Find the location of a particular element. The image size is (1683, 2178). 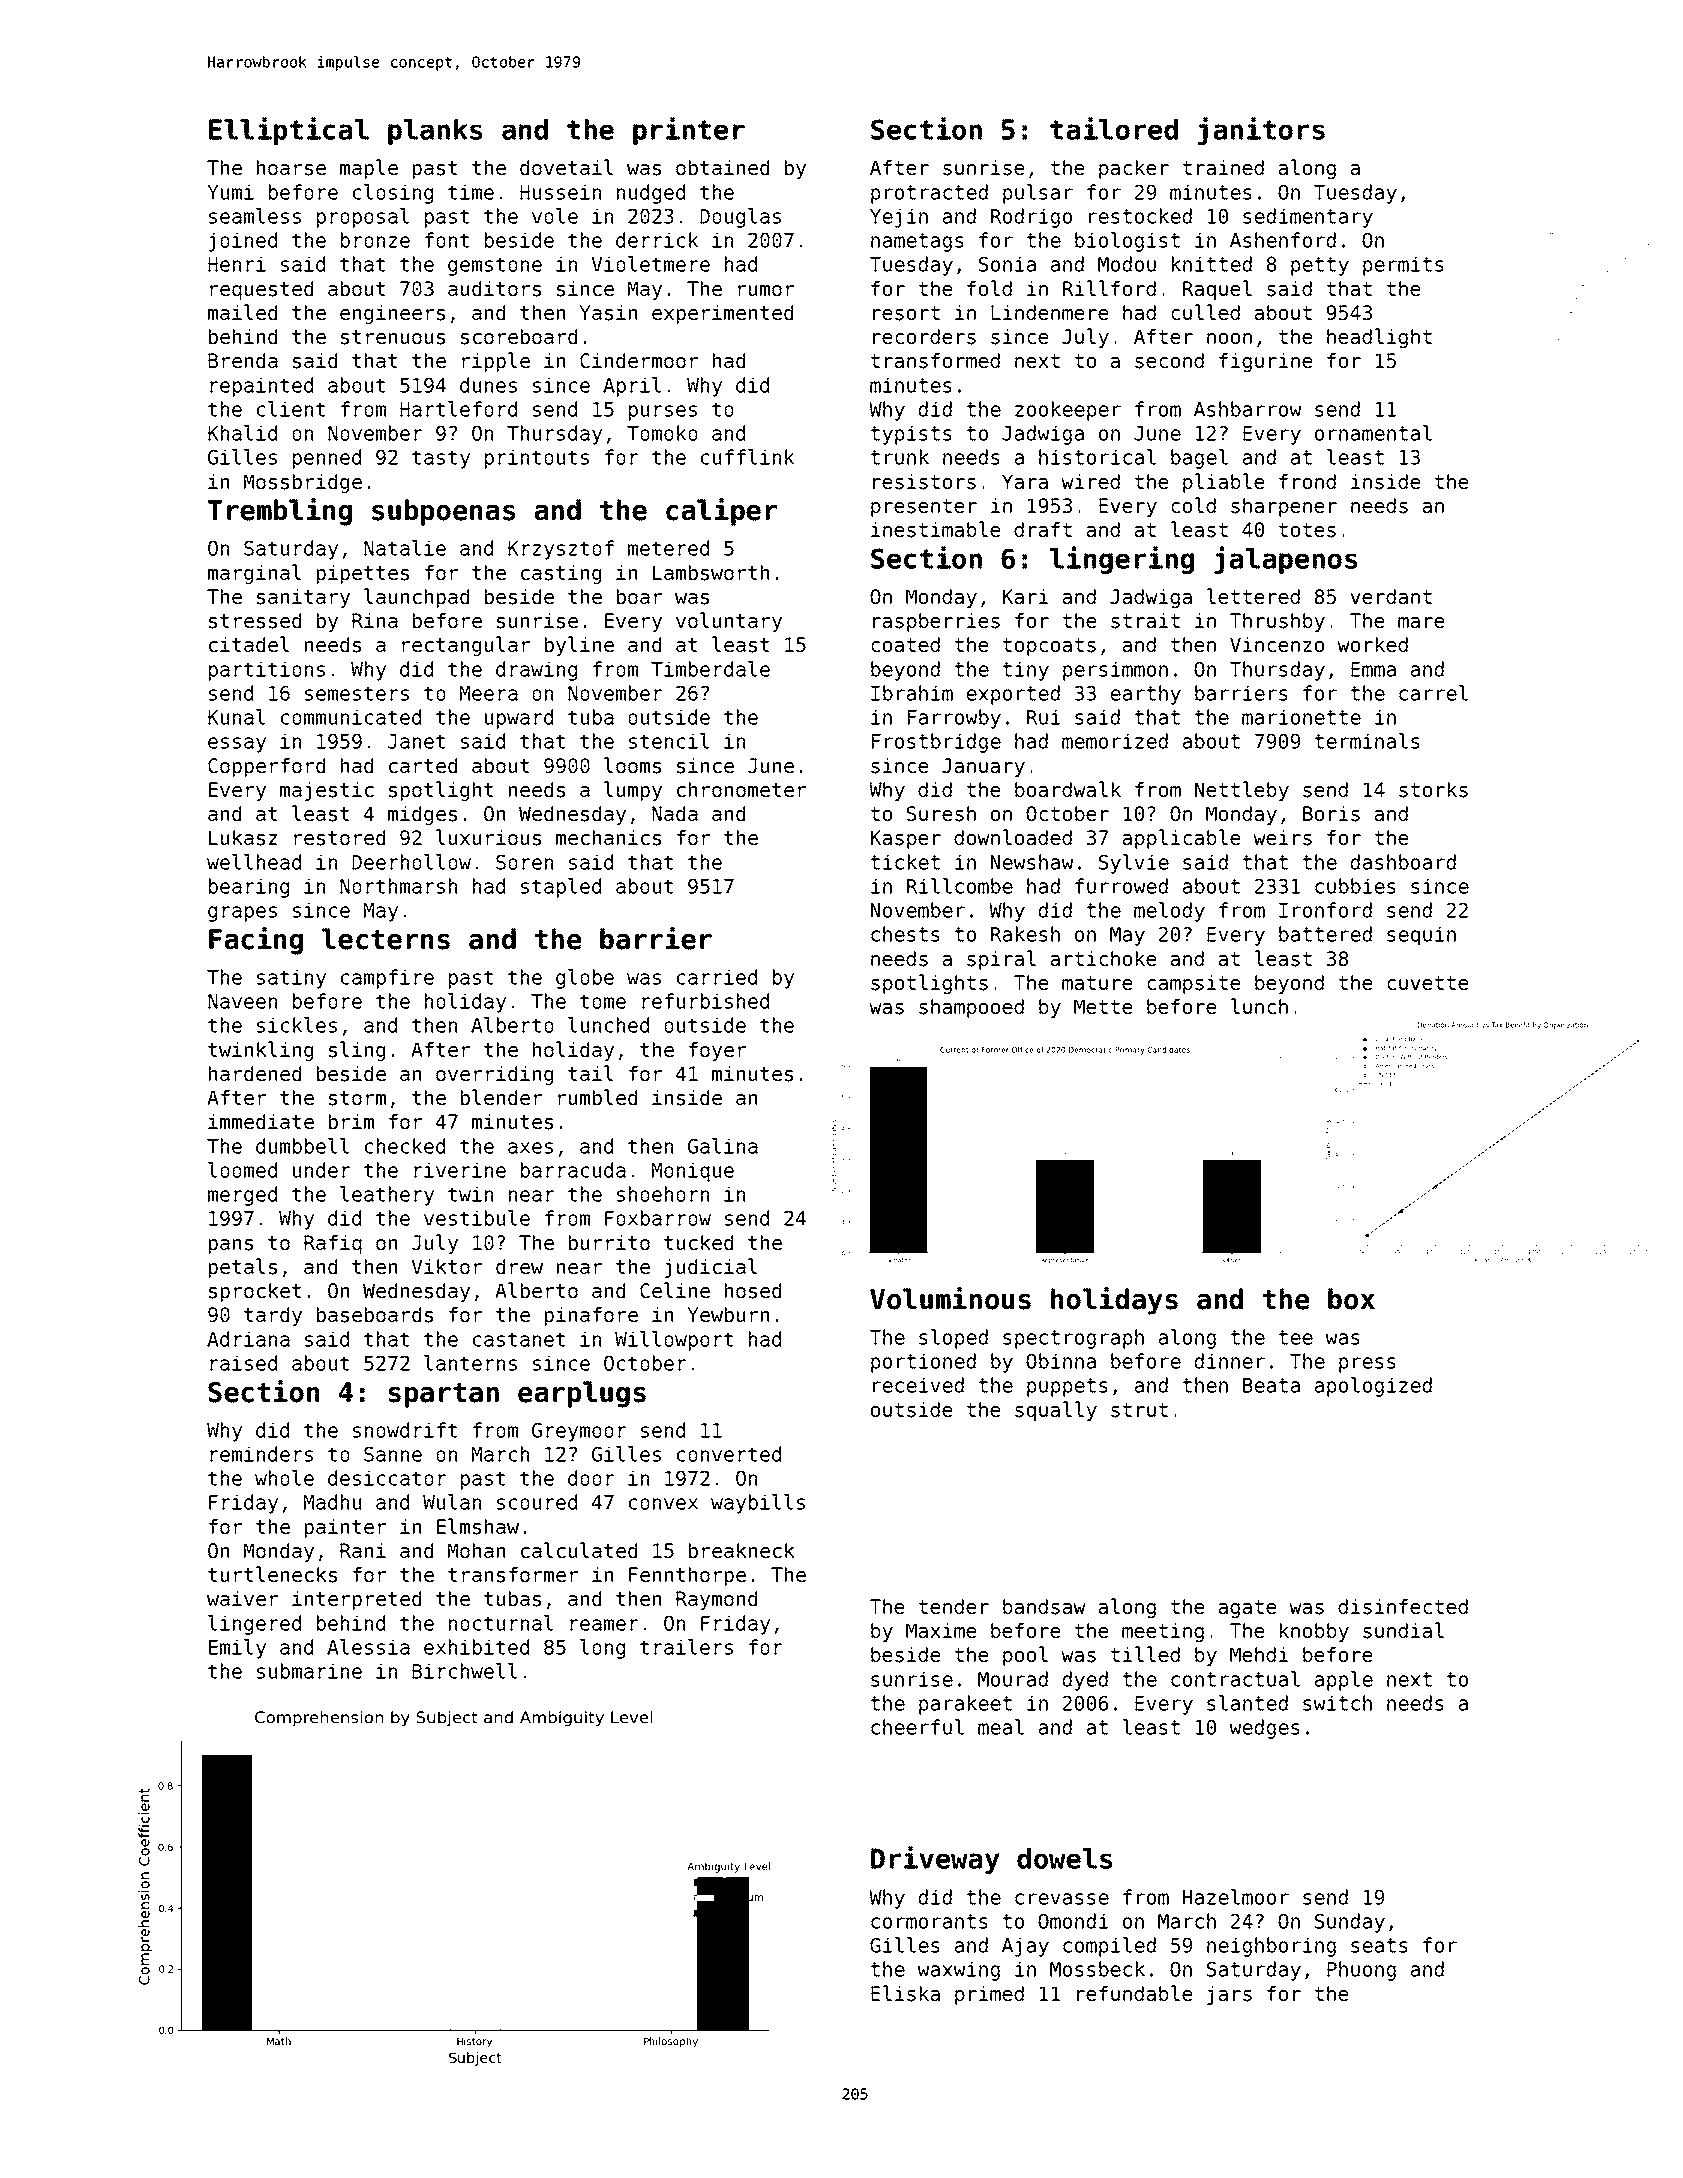

Naveen is located at coordinates (242, 1001).
